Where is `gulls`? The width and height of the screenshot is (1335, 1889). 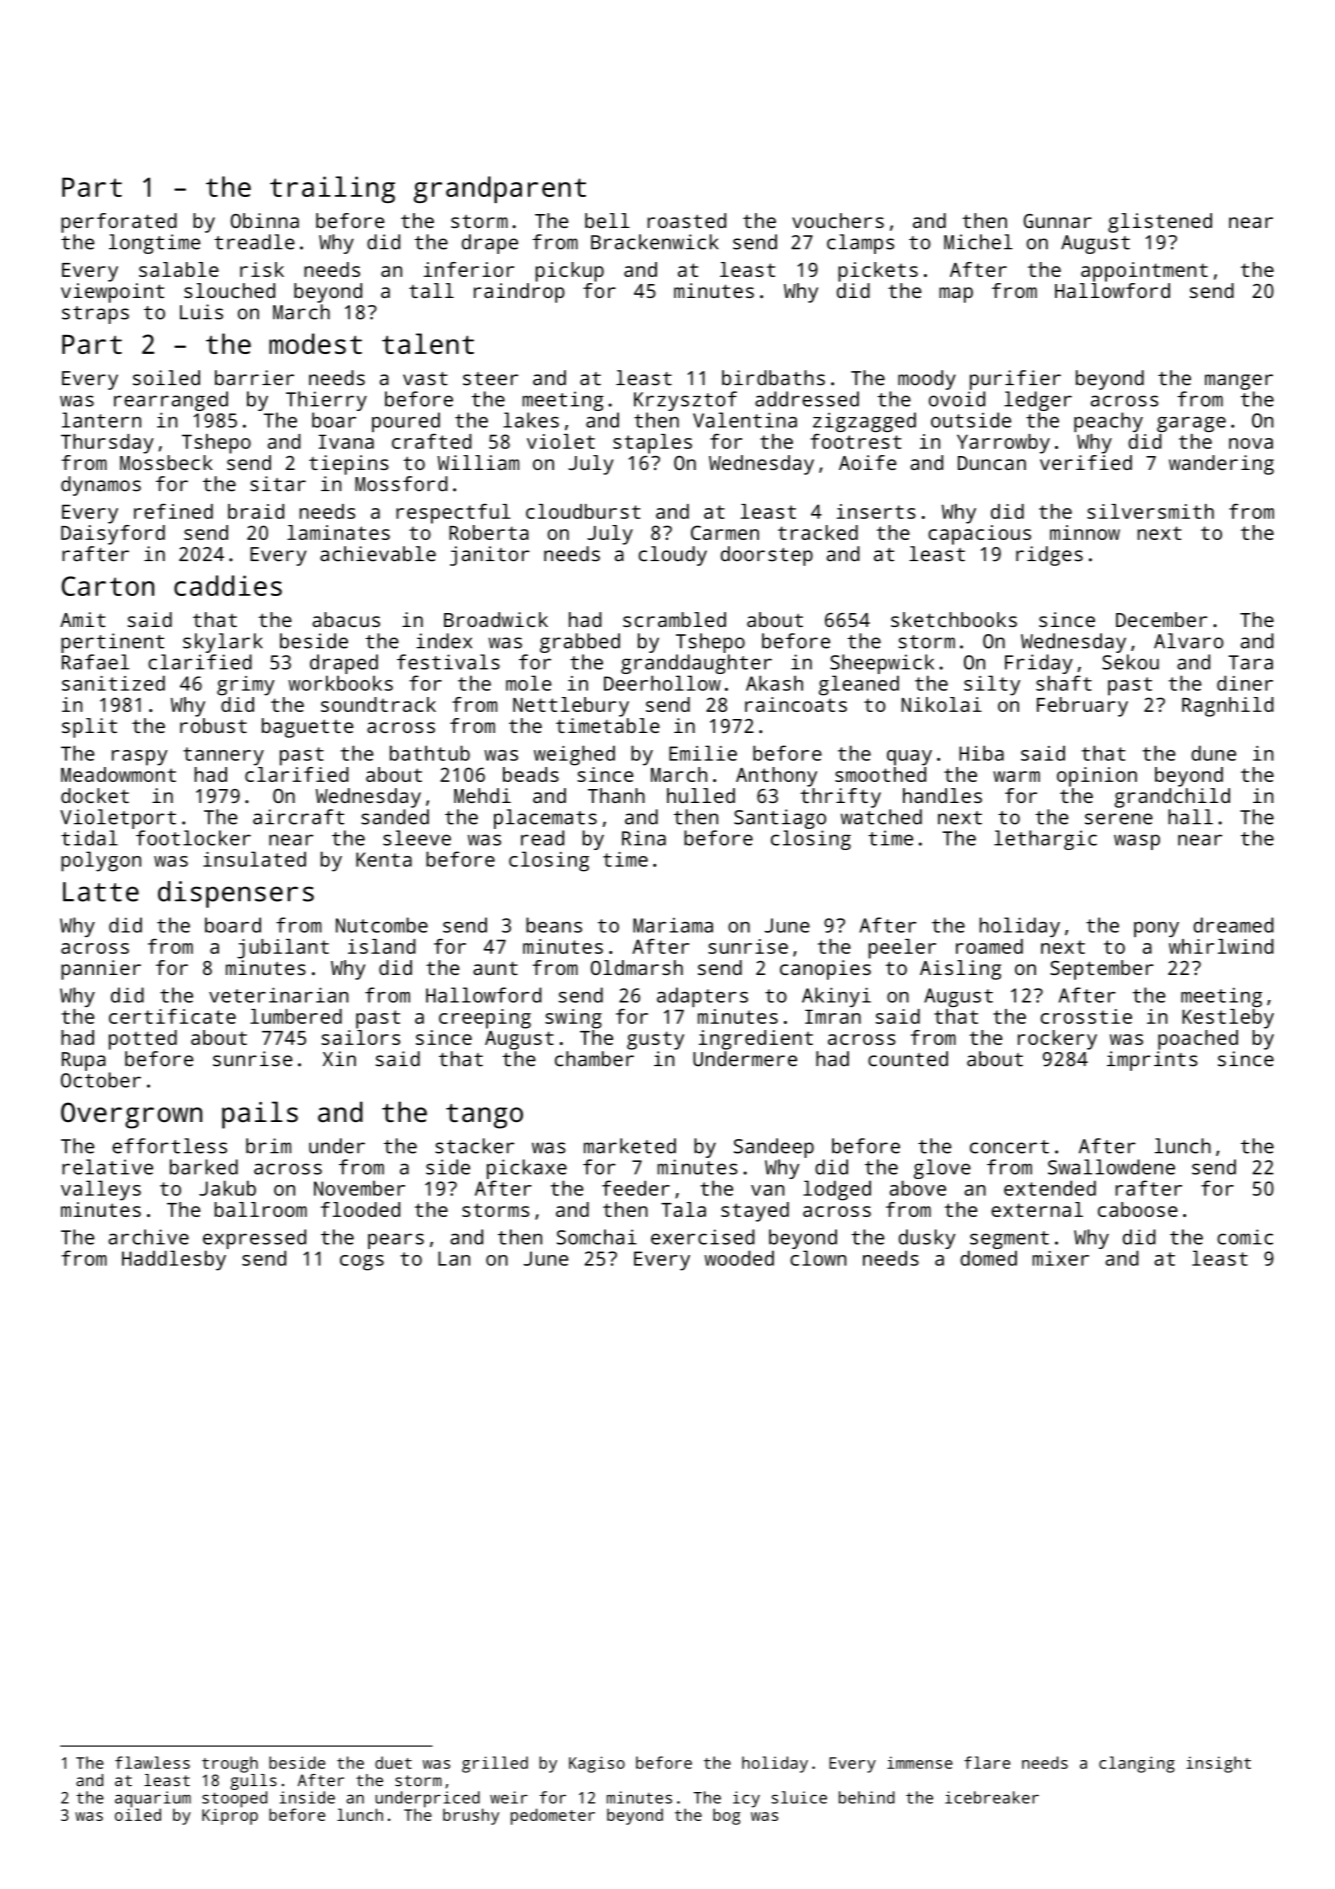
gulls is located at coordinates (253, 1782).
